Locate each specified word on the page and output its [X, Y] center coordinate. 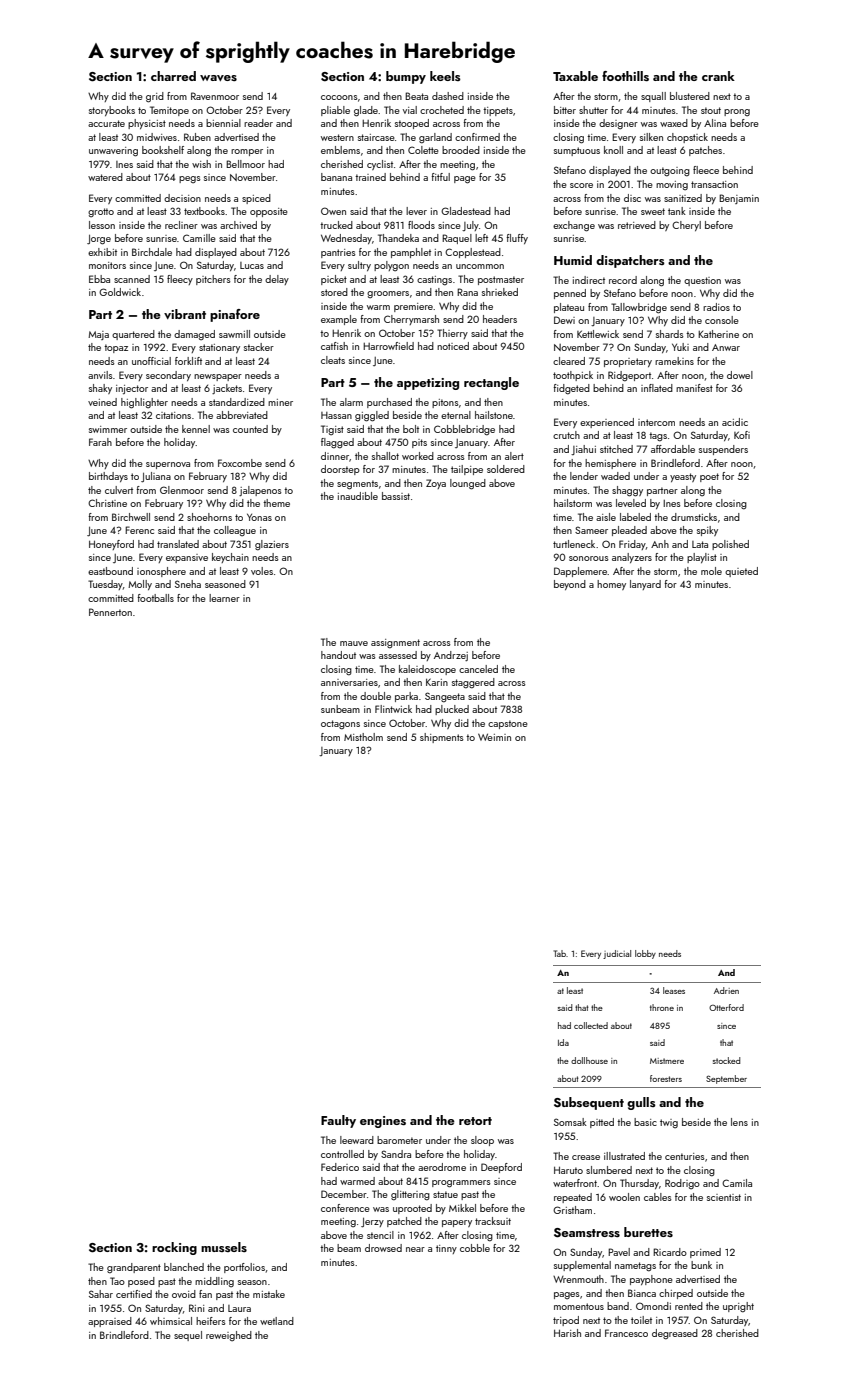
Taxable [575, 76]
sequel [188, 1336]
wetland [277, 1321]
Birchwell [131, 517]
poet [709, 477]
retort [475, 1121]
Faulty [338, 1121]
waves [218, 78]
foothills [625, 76]
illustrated [624, 1156]
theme [276, 503]
